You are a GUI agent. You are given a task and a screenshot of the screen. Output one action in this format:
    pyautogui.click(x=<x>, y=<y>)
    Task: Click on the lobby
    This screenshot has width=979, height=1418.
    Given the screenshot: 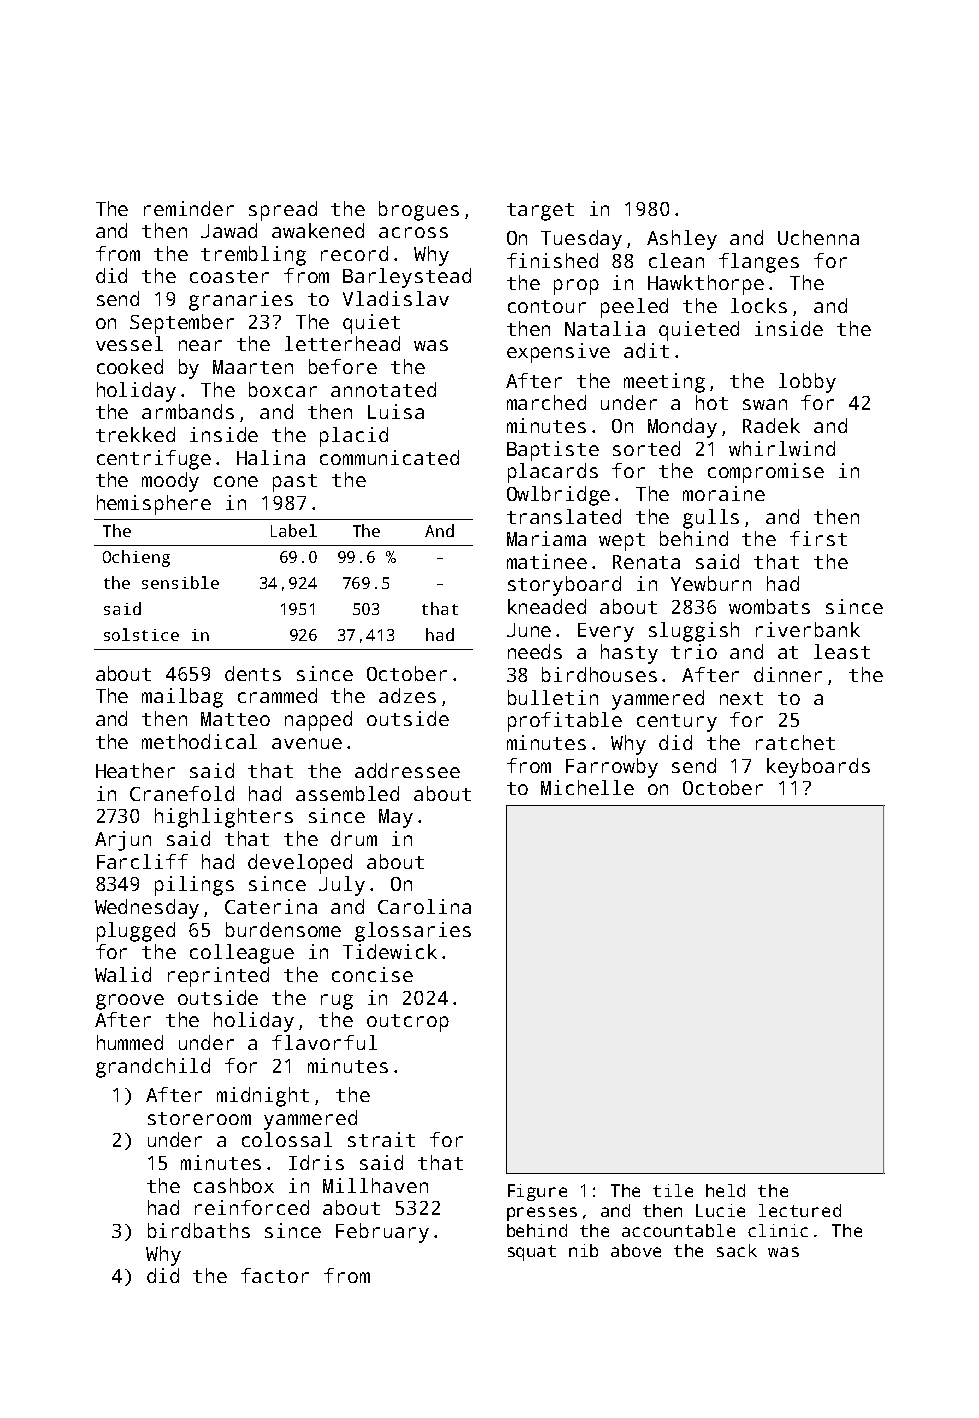 What is the action you would take?
    pyautogui.click(x=807, y=383)
